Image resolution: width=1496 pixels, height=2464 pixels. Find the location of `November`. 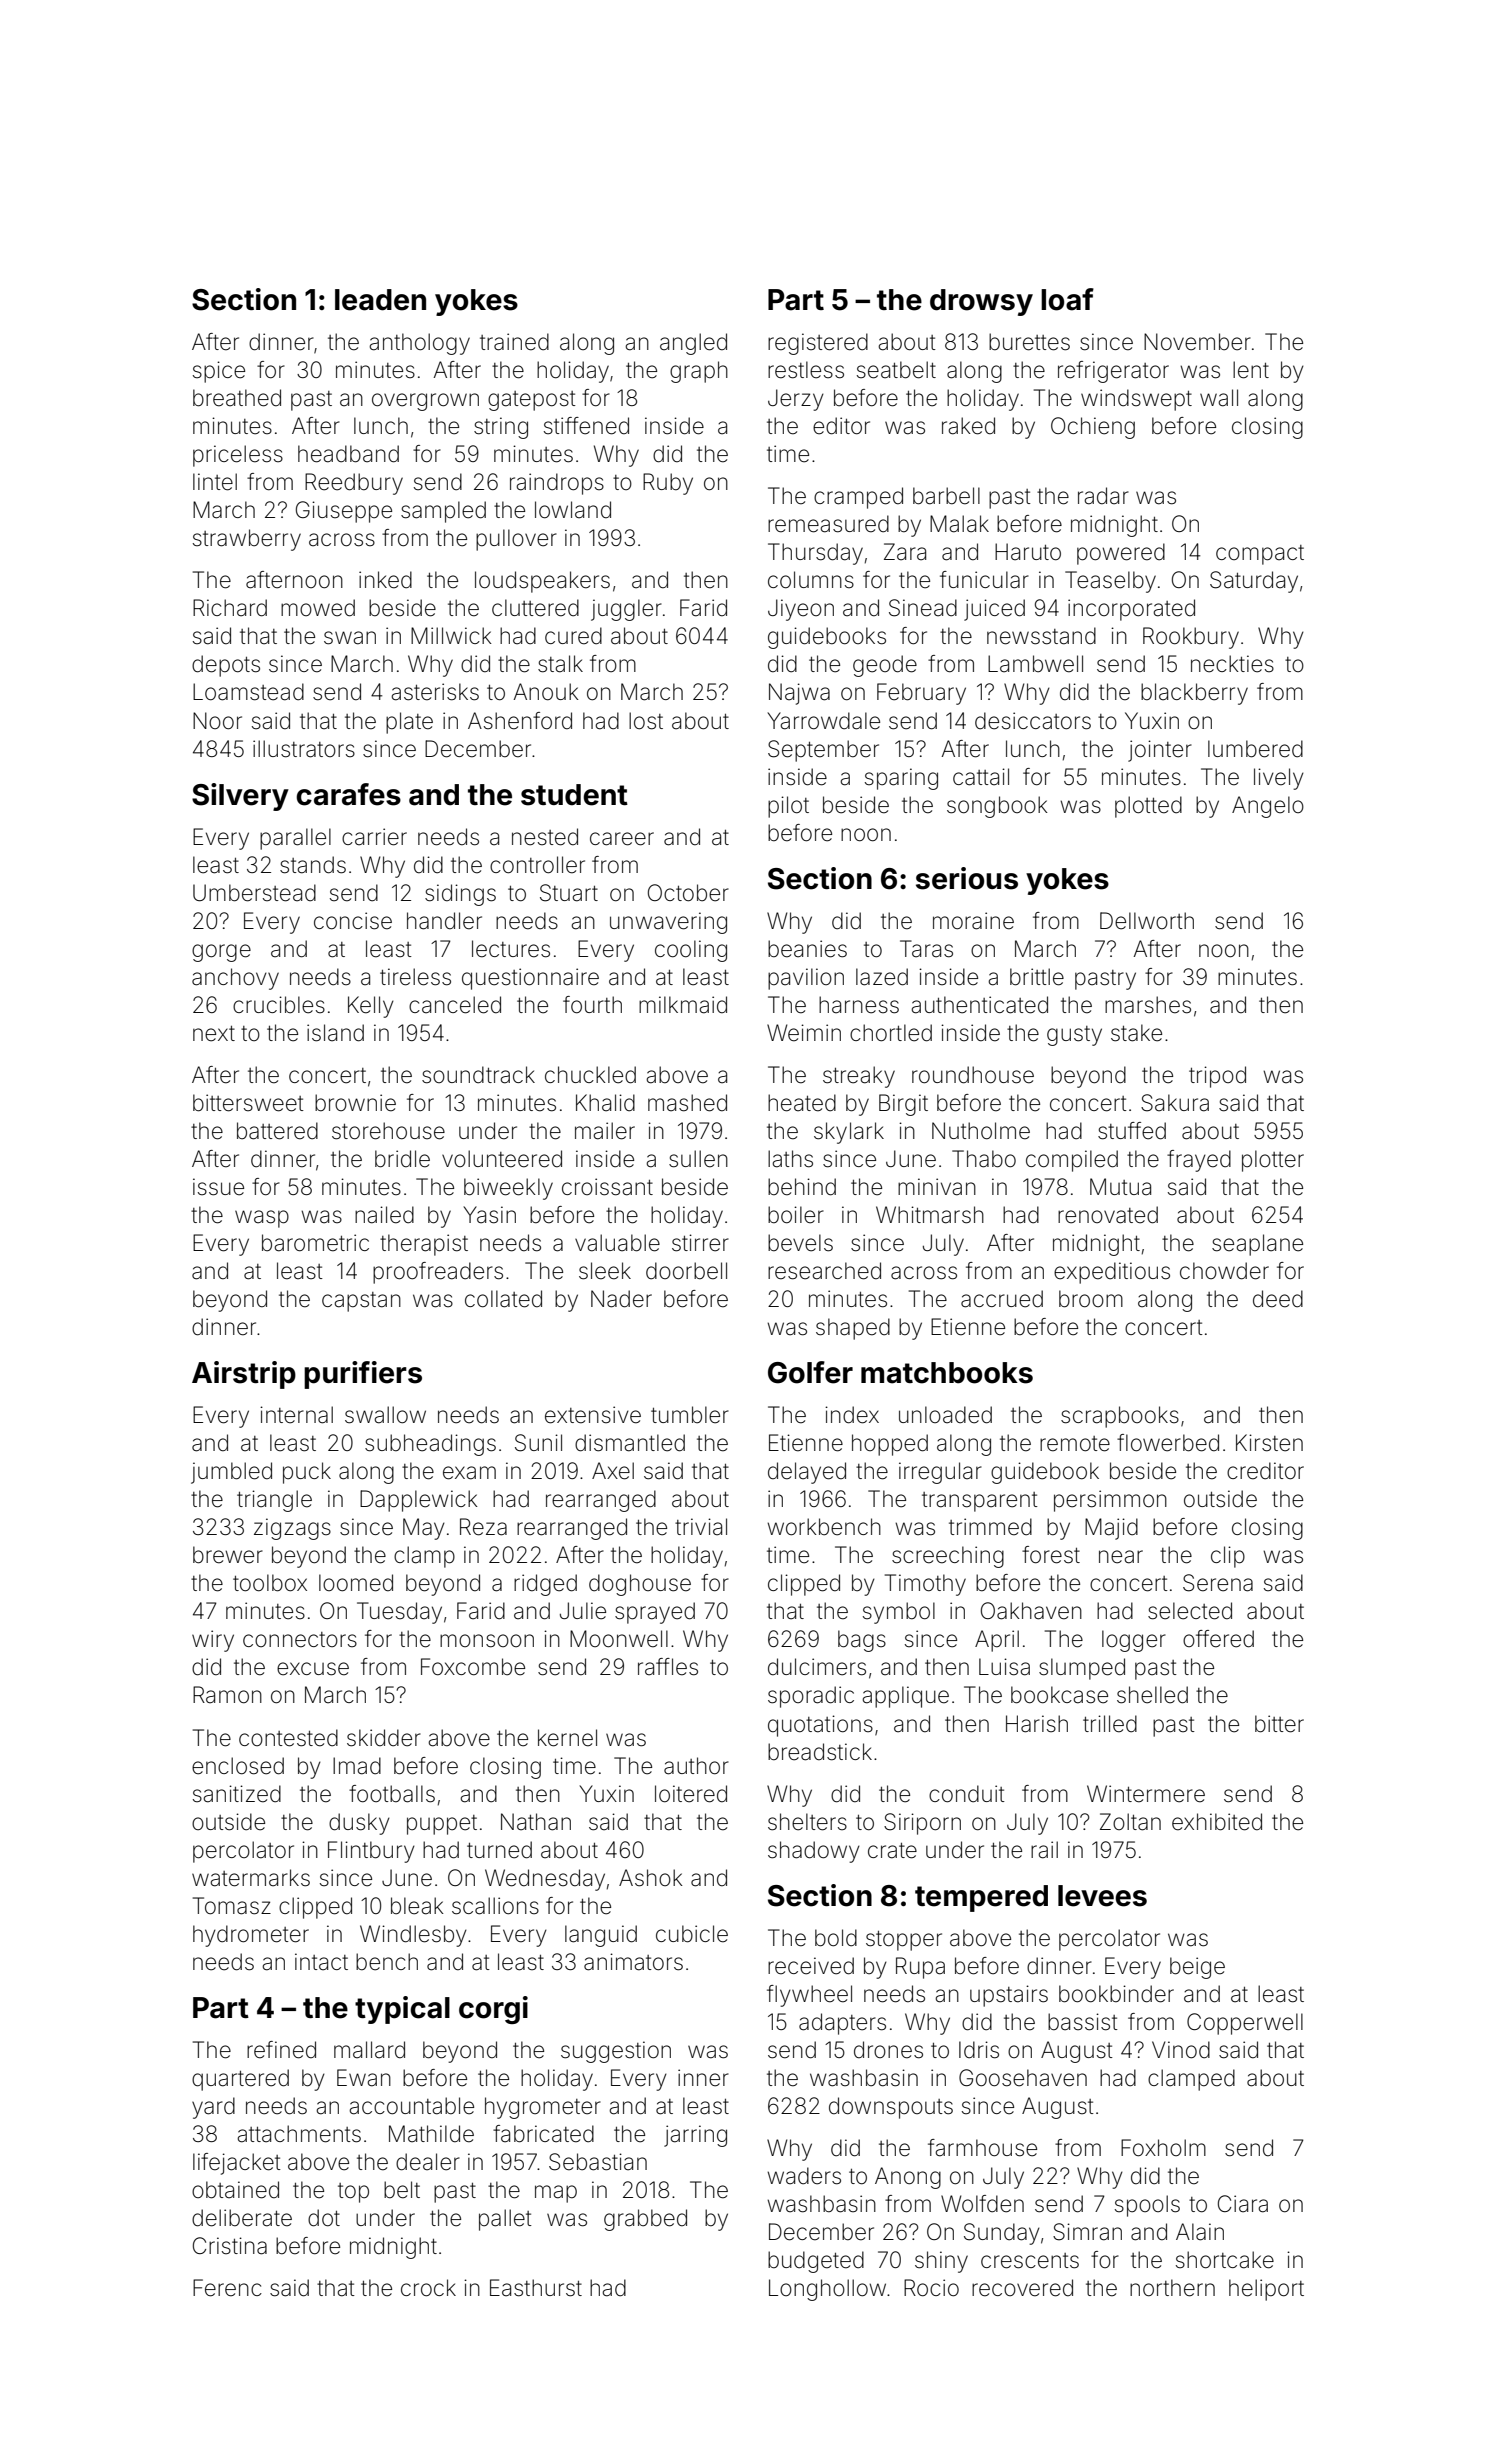

November is located at coordinates (1197, 342).
